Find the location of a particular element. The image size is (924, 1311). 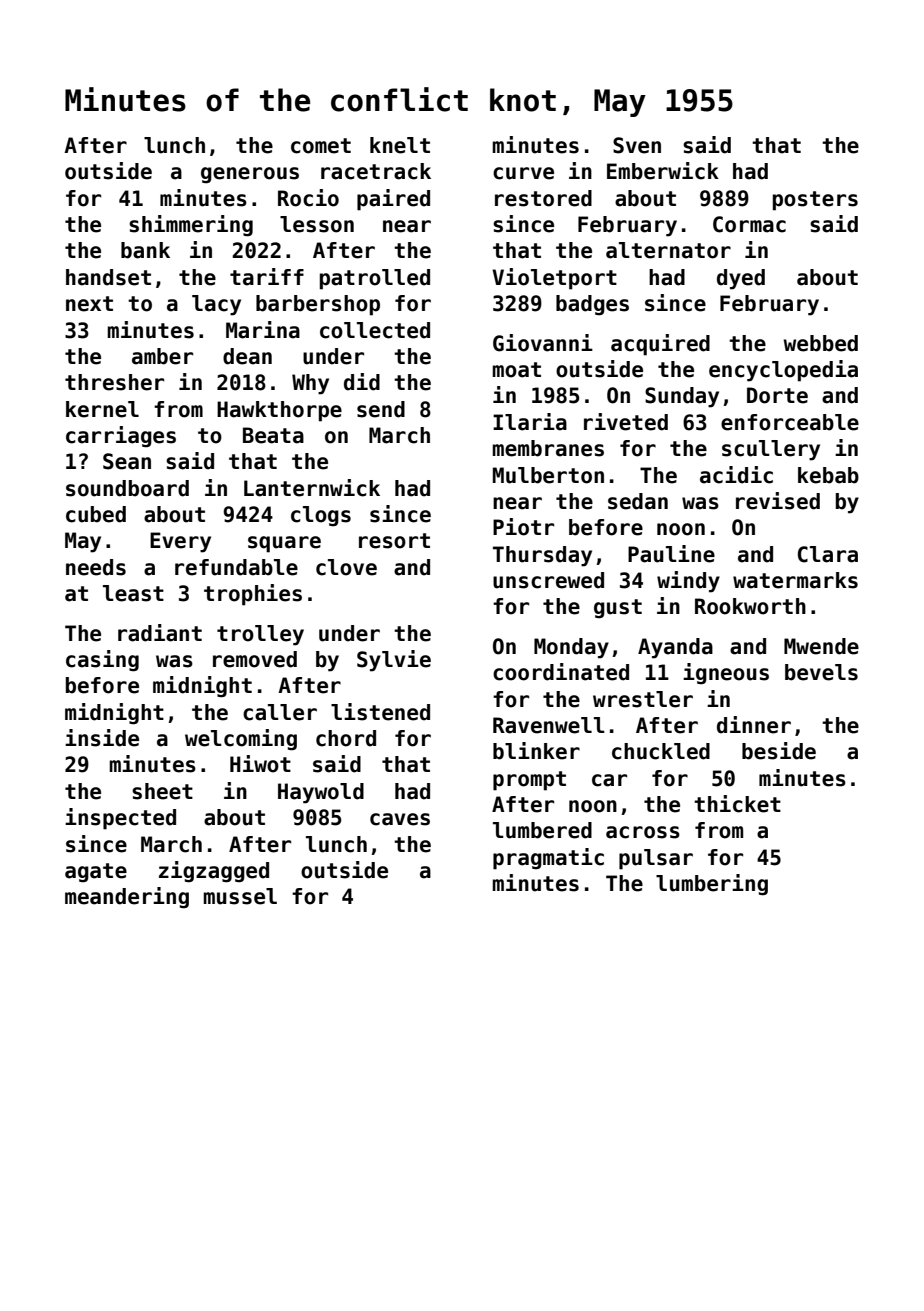

Cormac is located at coordinates (749, 224).
